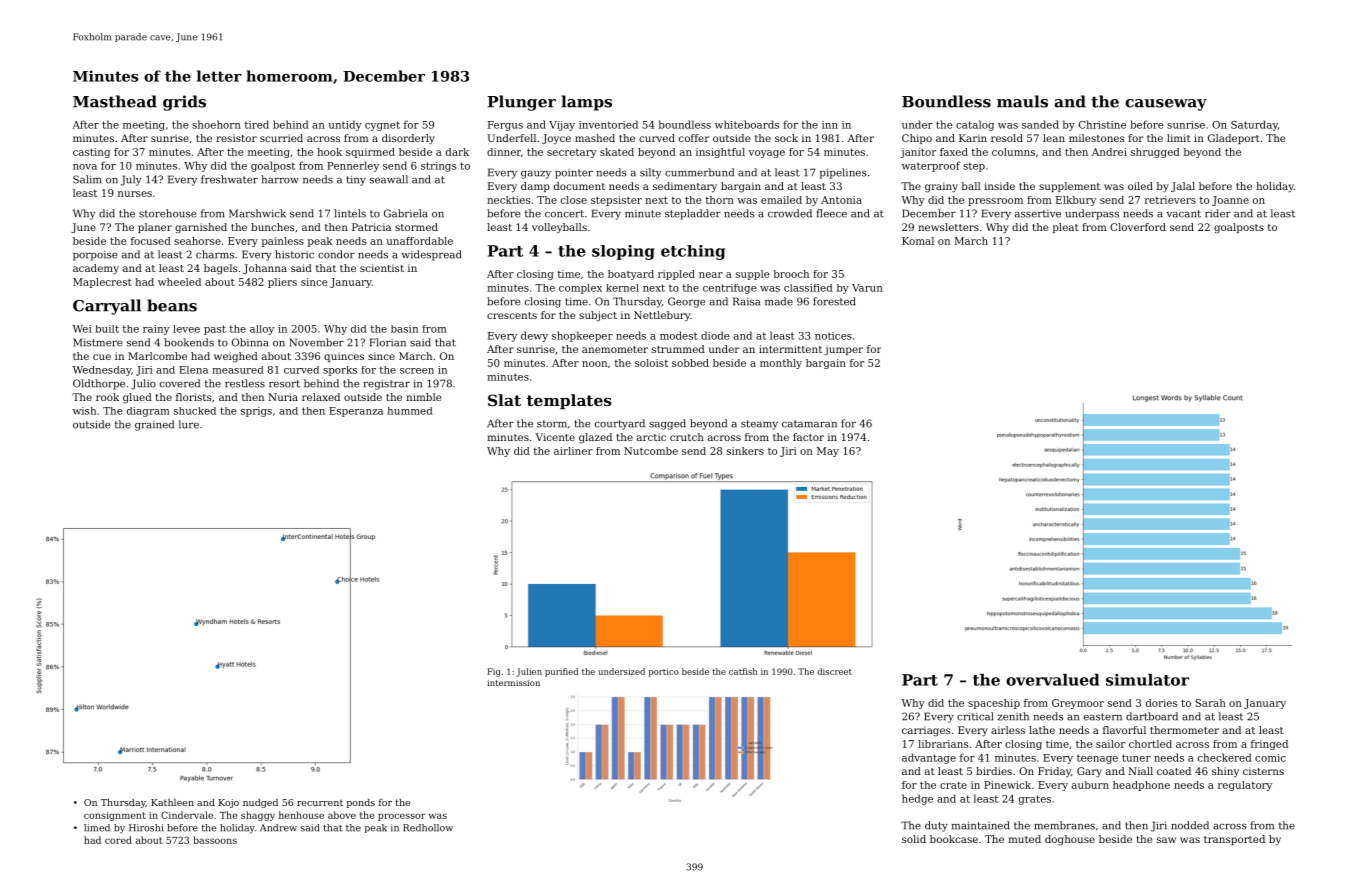 Image resolution: width=1372 pixels, height=887 pixels. What do you see at coordinates (664, 672) in the image?
I see `portico` at bounding box center [664, 672].
